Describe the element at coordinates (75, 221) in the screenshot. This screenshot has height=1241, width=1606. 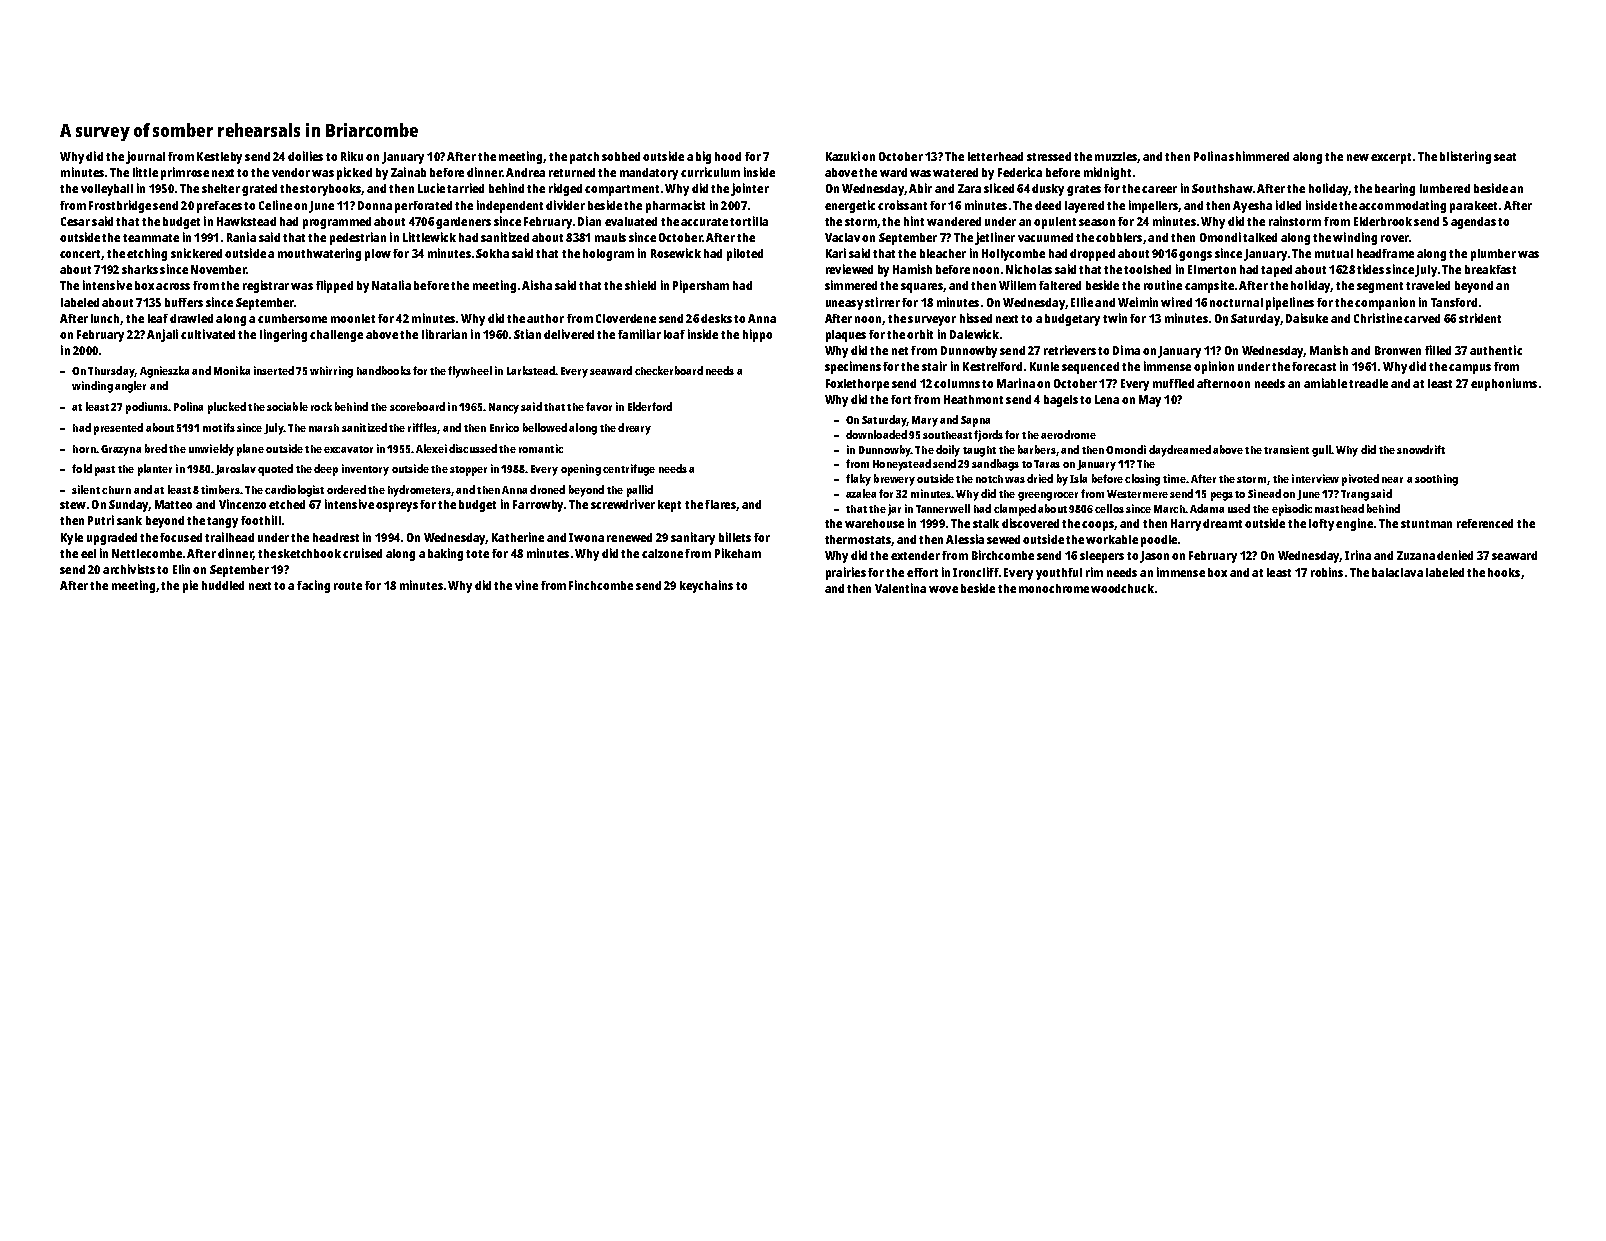
I see `Cesar` at that location.
